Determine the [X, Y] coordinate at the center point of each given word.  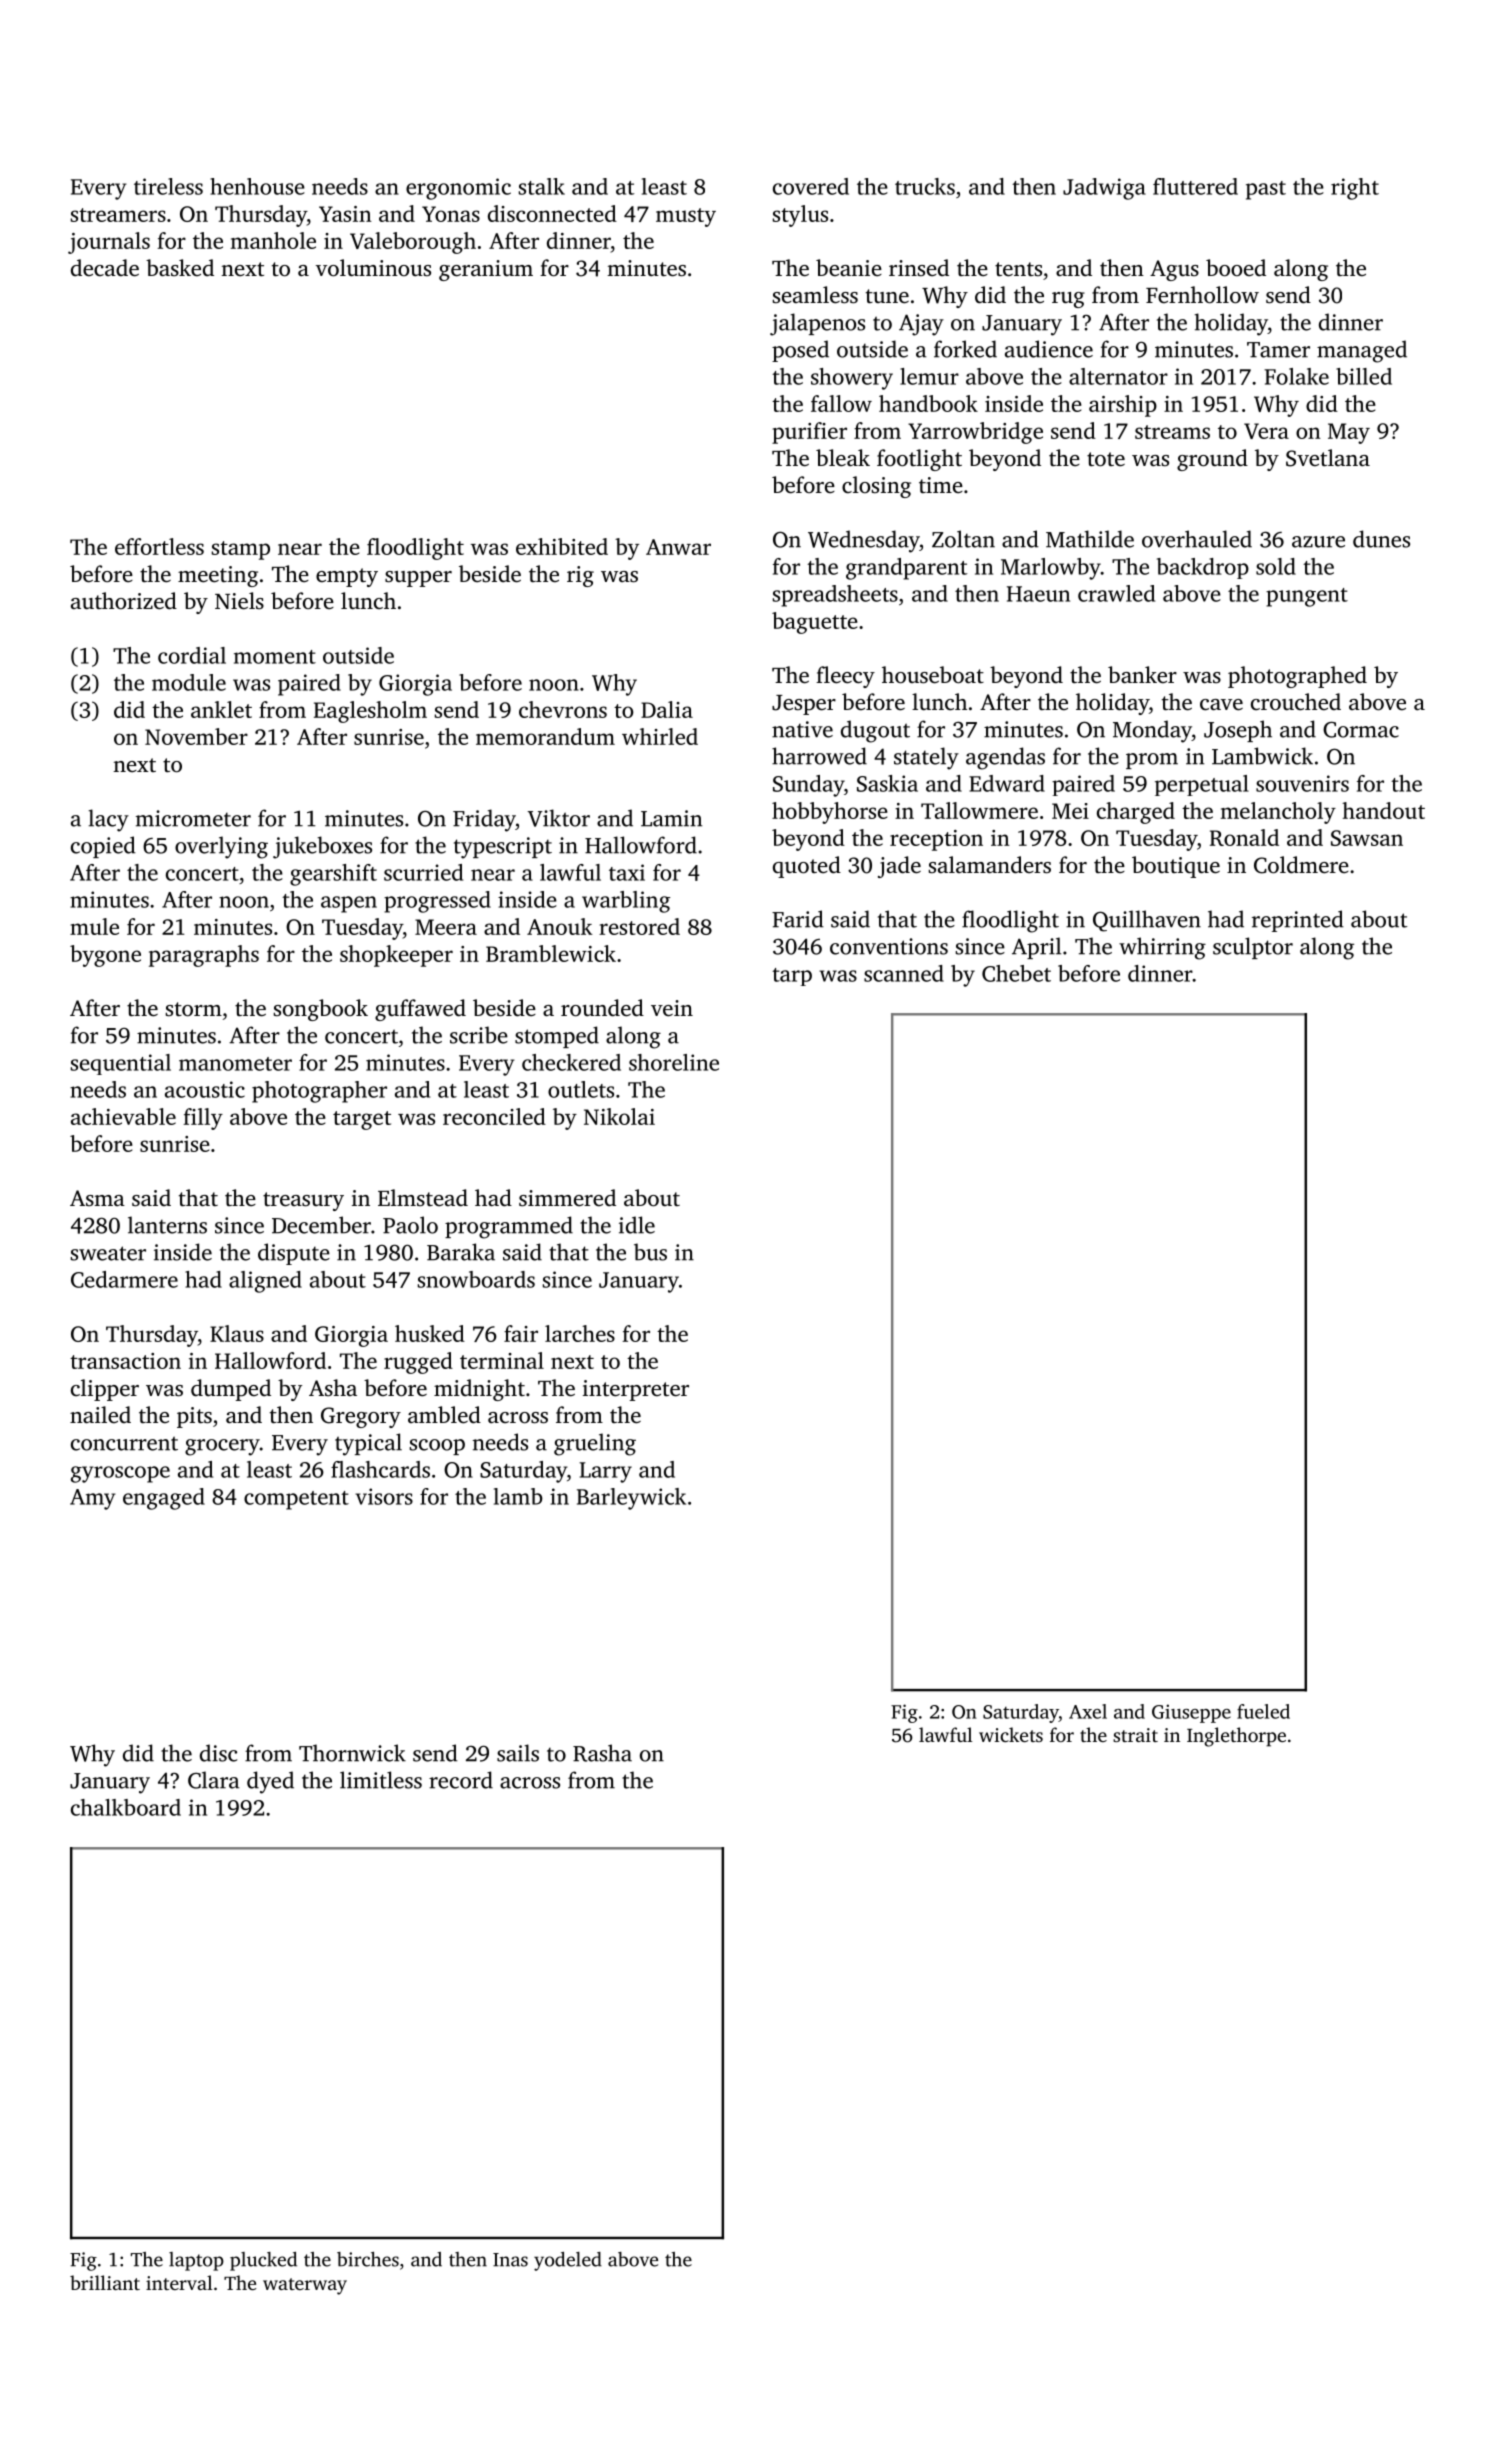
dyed [270, 1782]
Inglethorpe [1236, 1737]
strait [1135, 1735]
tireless [168, 186]
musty [686, 217]
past [1266, 190]
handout [1383, 810]
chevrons [563, 709]
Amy [93, 1499]
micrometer [193, 818]
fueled [1263, 1711]
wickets [1011, 1734]
